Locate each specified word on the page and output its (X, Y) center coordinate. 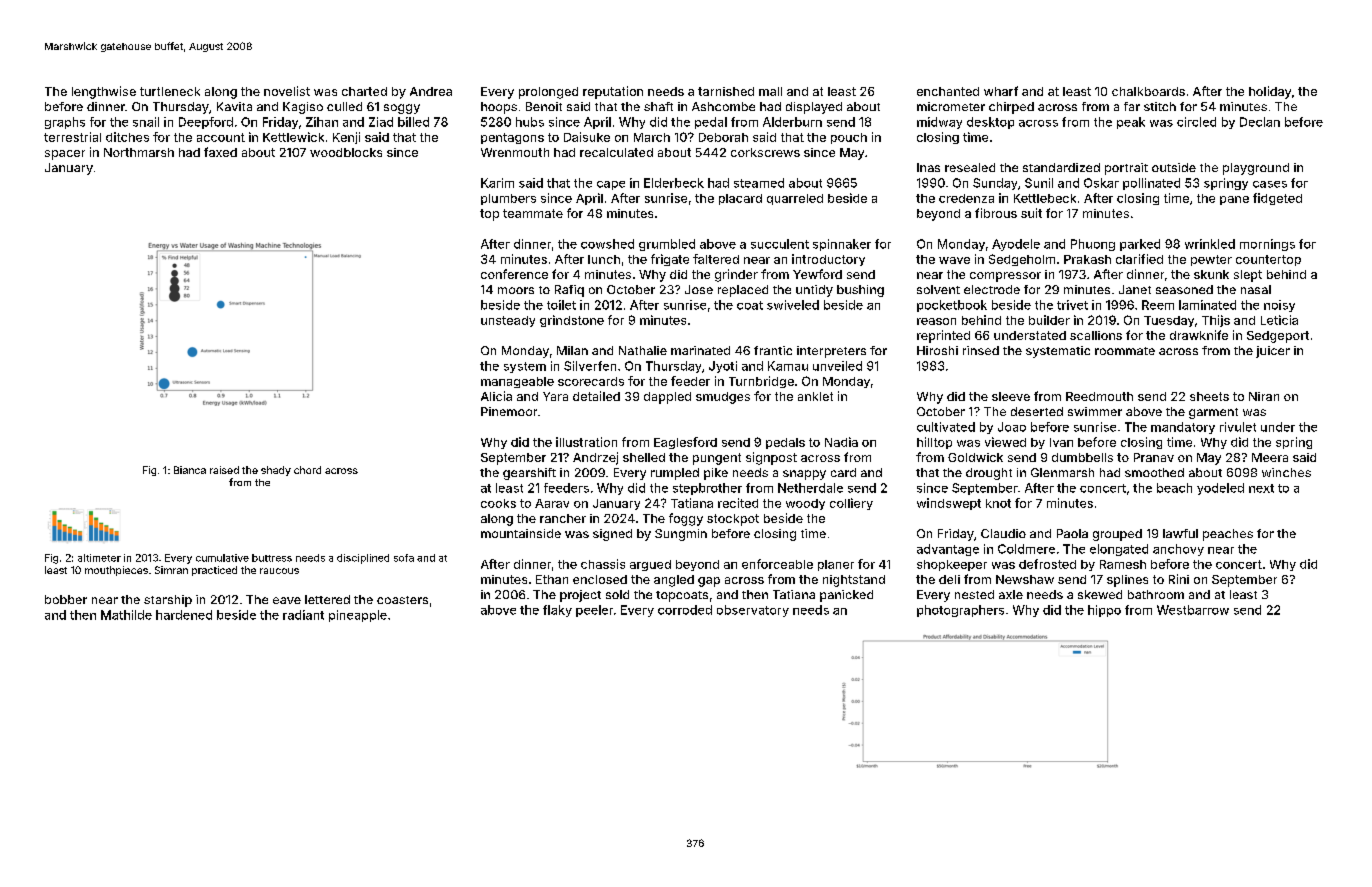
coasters (402, 600)
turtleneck (170, 91)
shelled (644, 457)
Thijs (1216, 321)
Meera (1270, 457)
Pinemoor (509, 411)
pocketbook (952, 306)
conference (514, 274)
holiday (1270, 92)
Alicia (496, 396)
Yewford (817, 274)
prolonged (548, 93)
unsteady (508, 321)
